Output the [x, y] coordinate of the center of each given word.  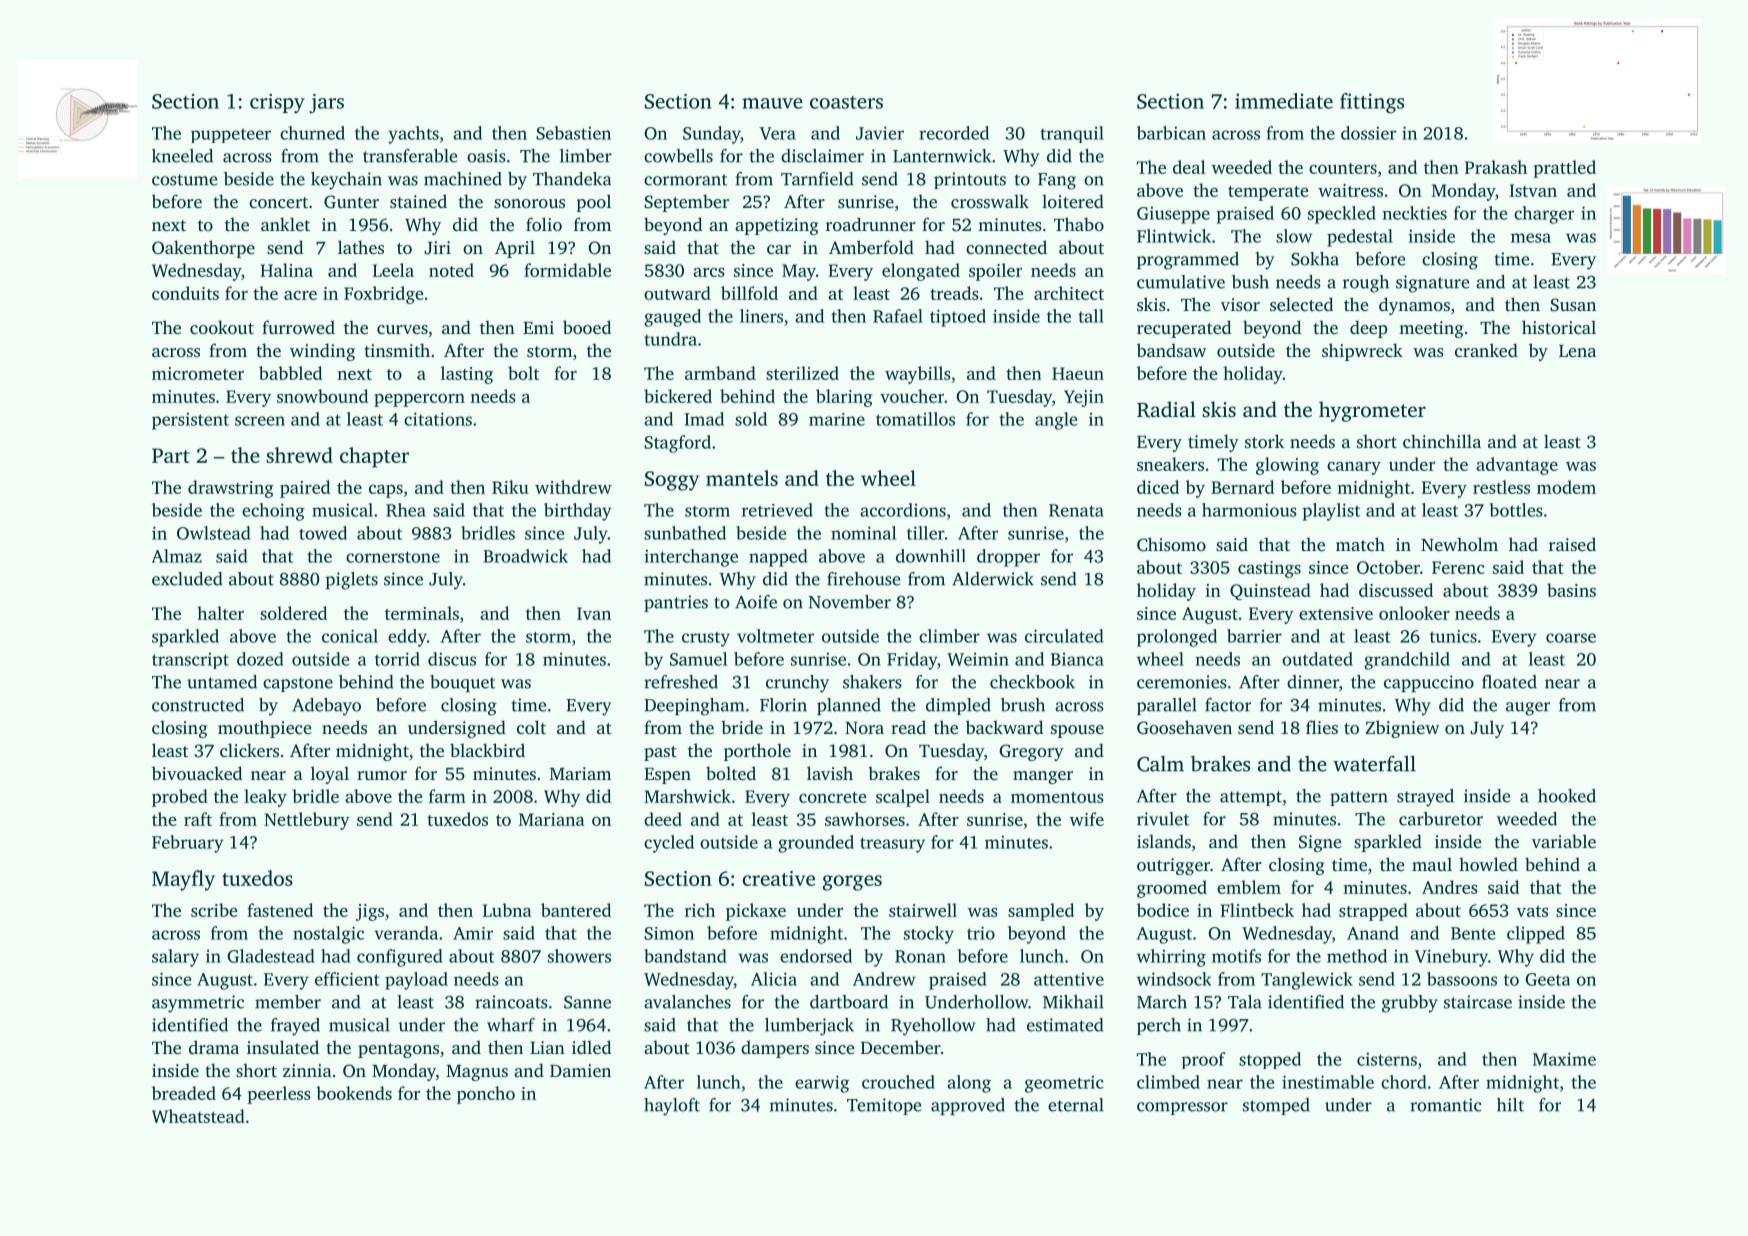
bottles [1516, 510]
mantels [742, 478]
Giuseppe [1173, 215]
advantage [1517, 466]
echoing [273, 512]
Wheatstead [198, 1116]
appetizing [776, 226]
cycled [669, 844]
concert [278, 202]
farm [447, 796]
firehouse [863, 579]
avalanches [687, 1002]
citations [438, 419]
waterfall [1374, 763]
